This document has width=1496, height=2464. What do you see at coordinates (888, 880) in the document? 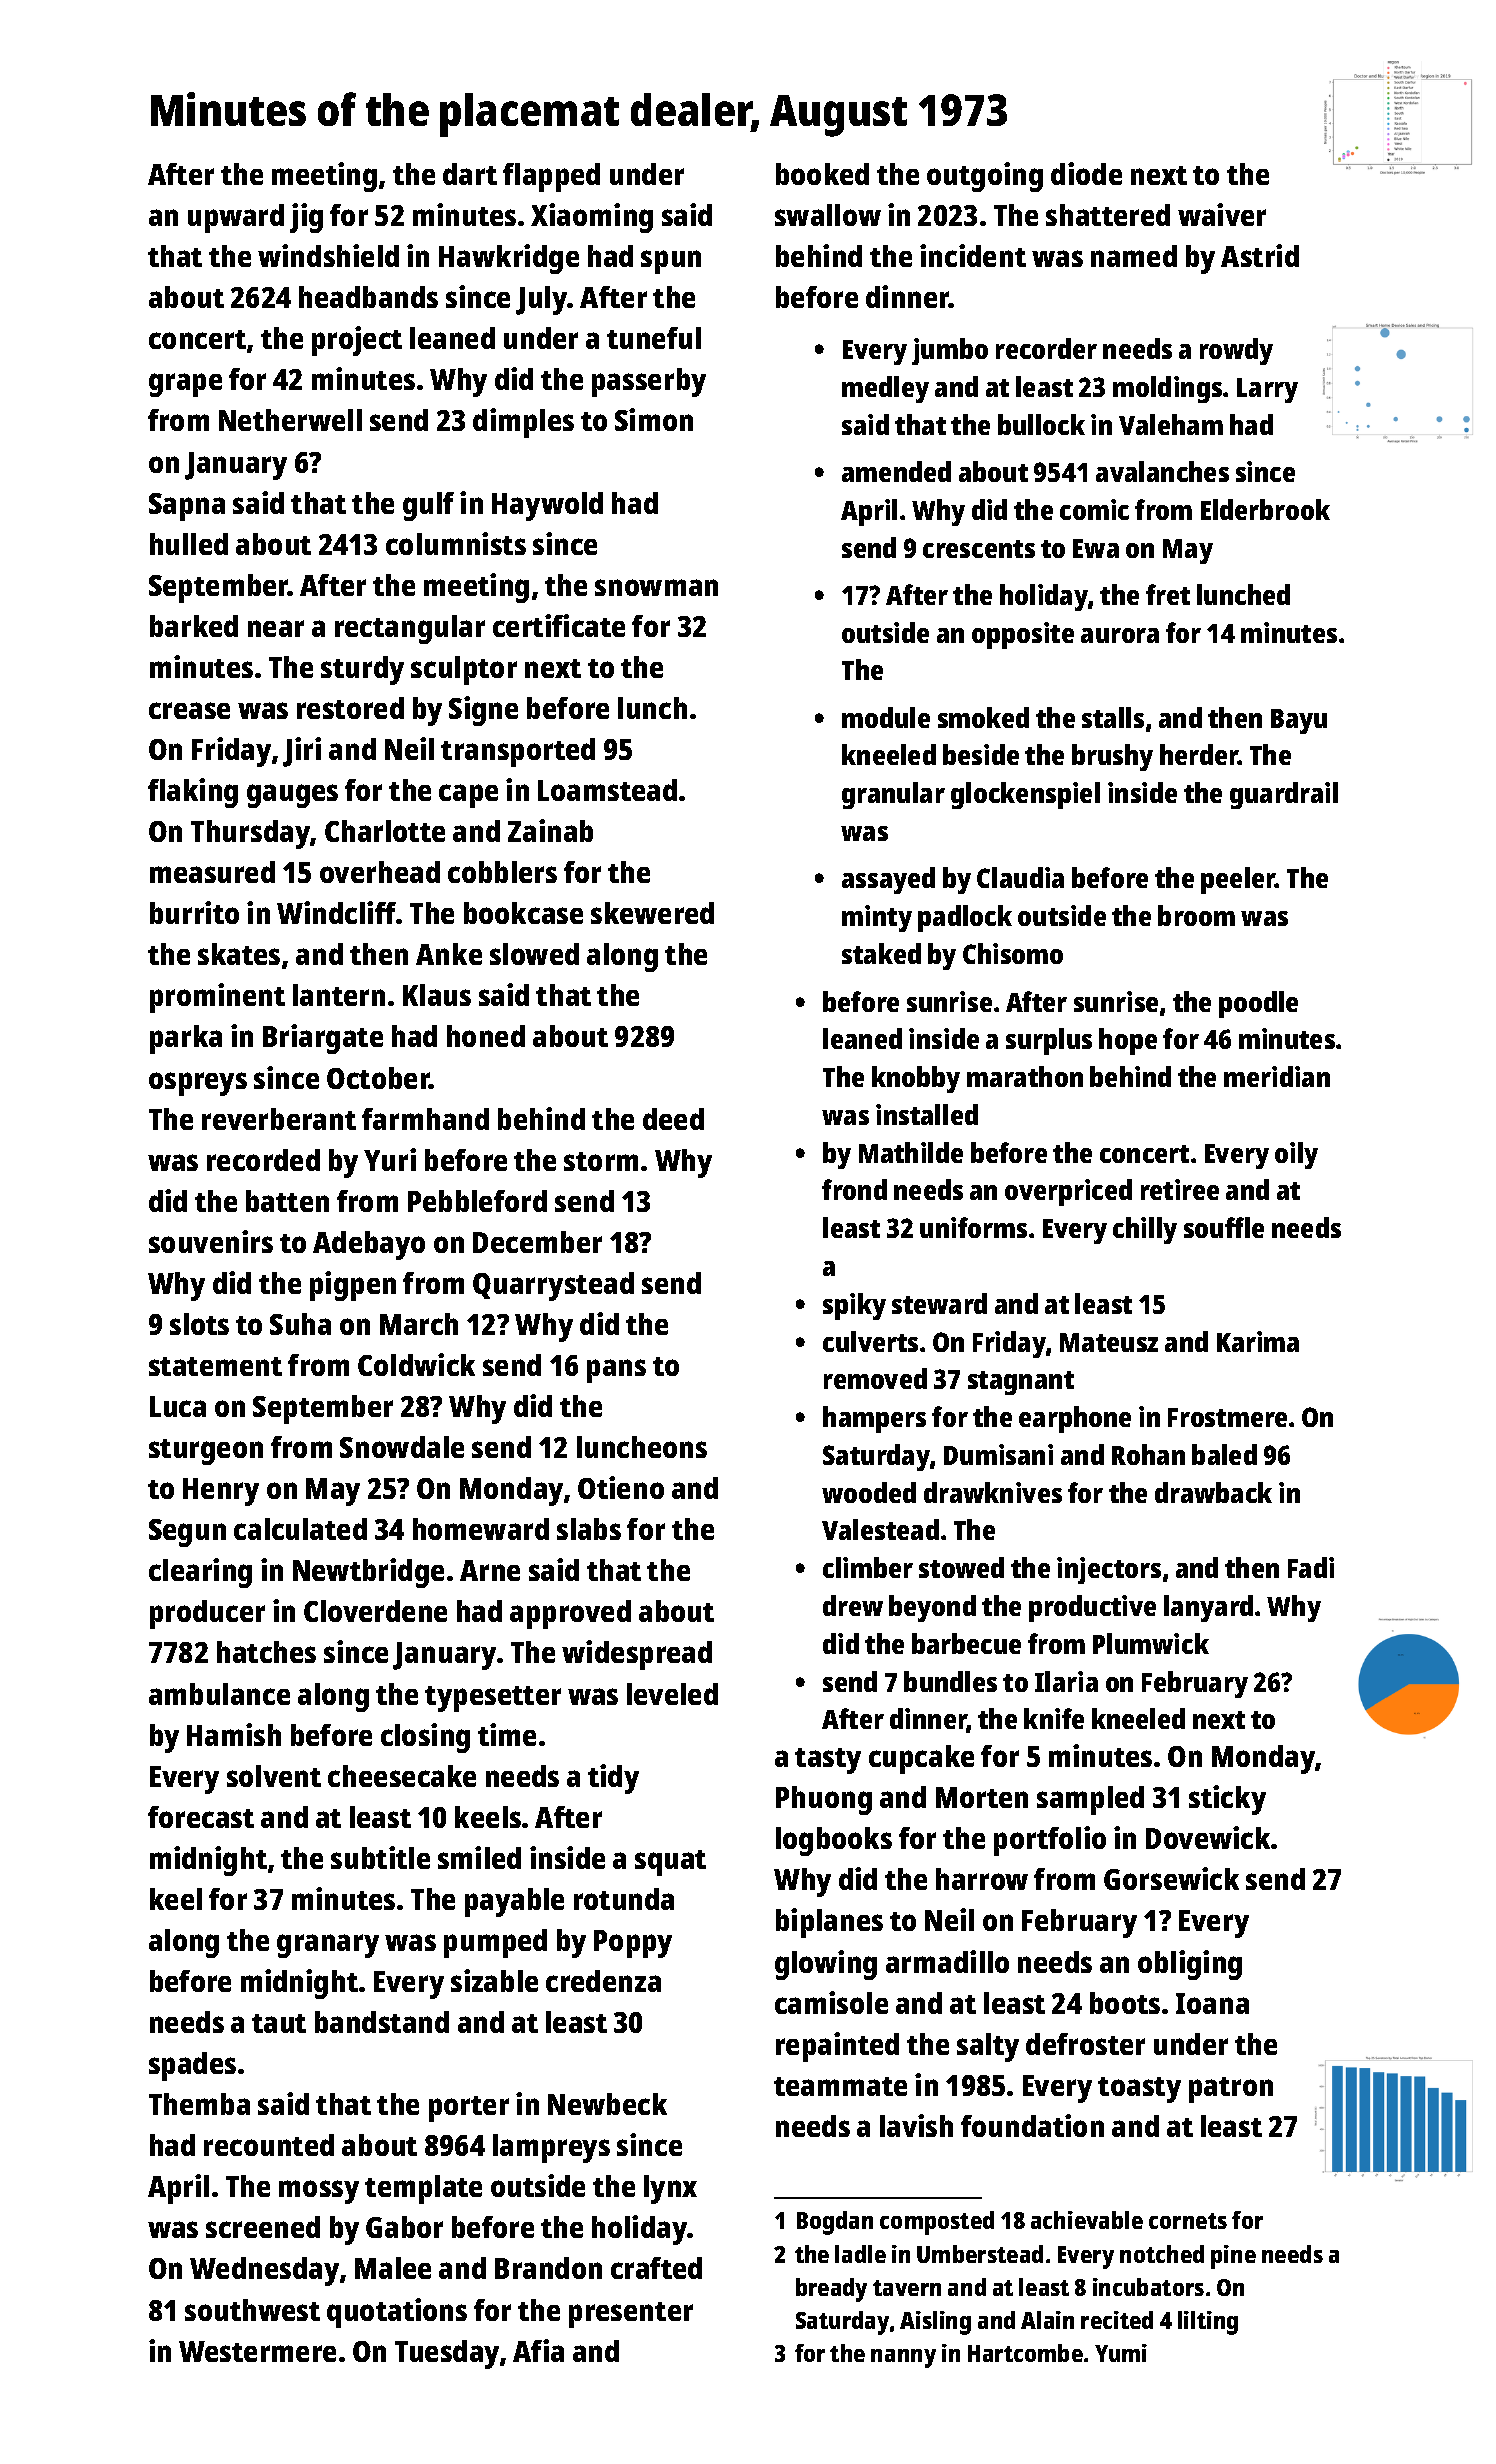
I see `assayed` at bounding box center [888, 880].
